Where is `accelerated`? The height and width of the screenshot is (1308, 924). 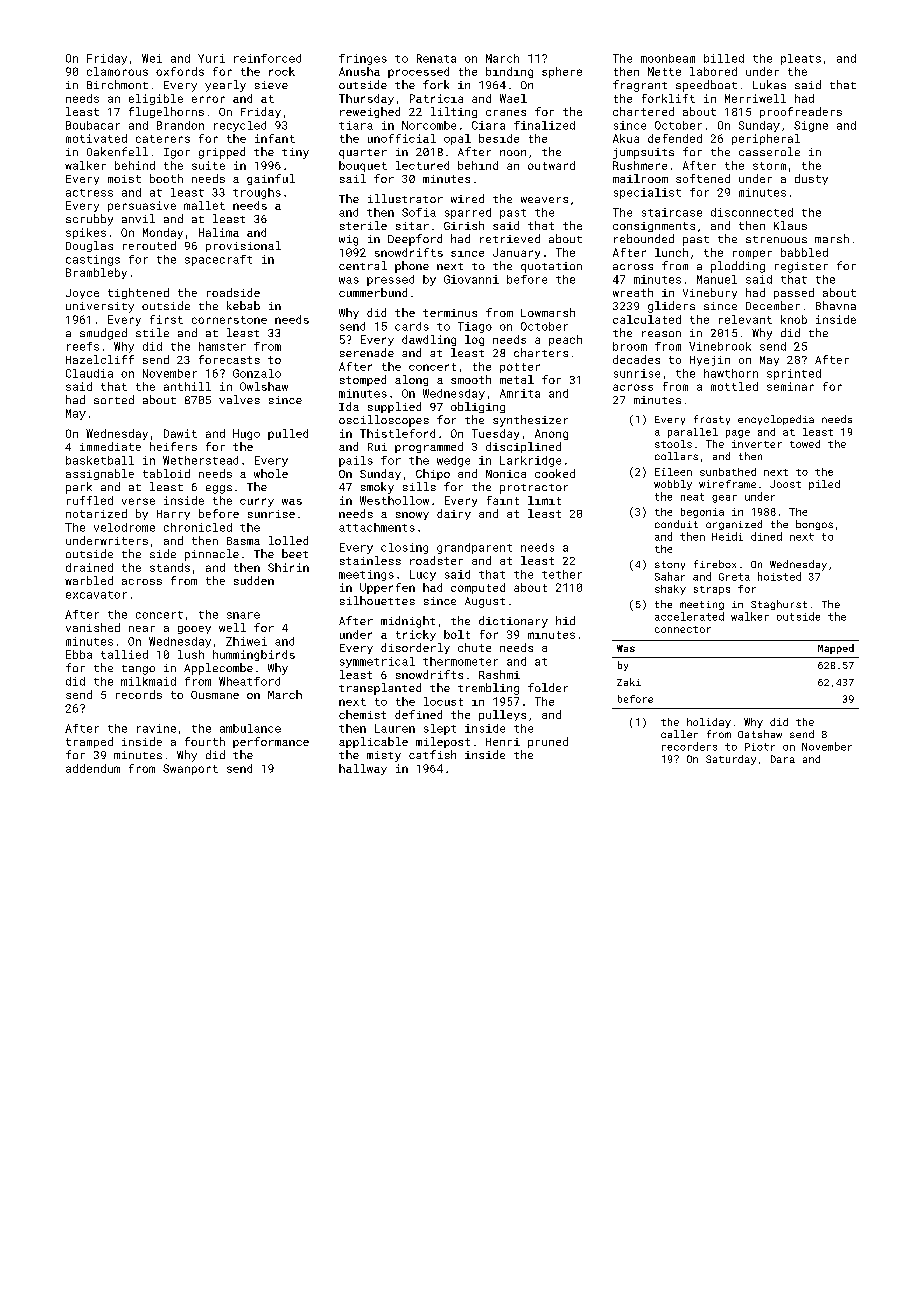 accelerated is located at coordinates (689, 616).
